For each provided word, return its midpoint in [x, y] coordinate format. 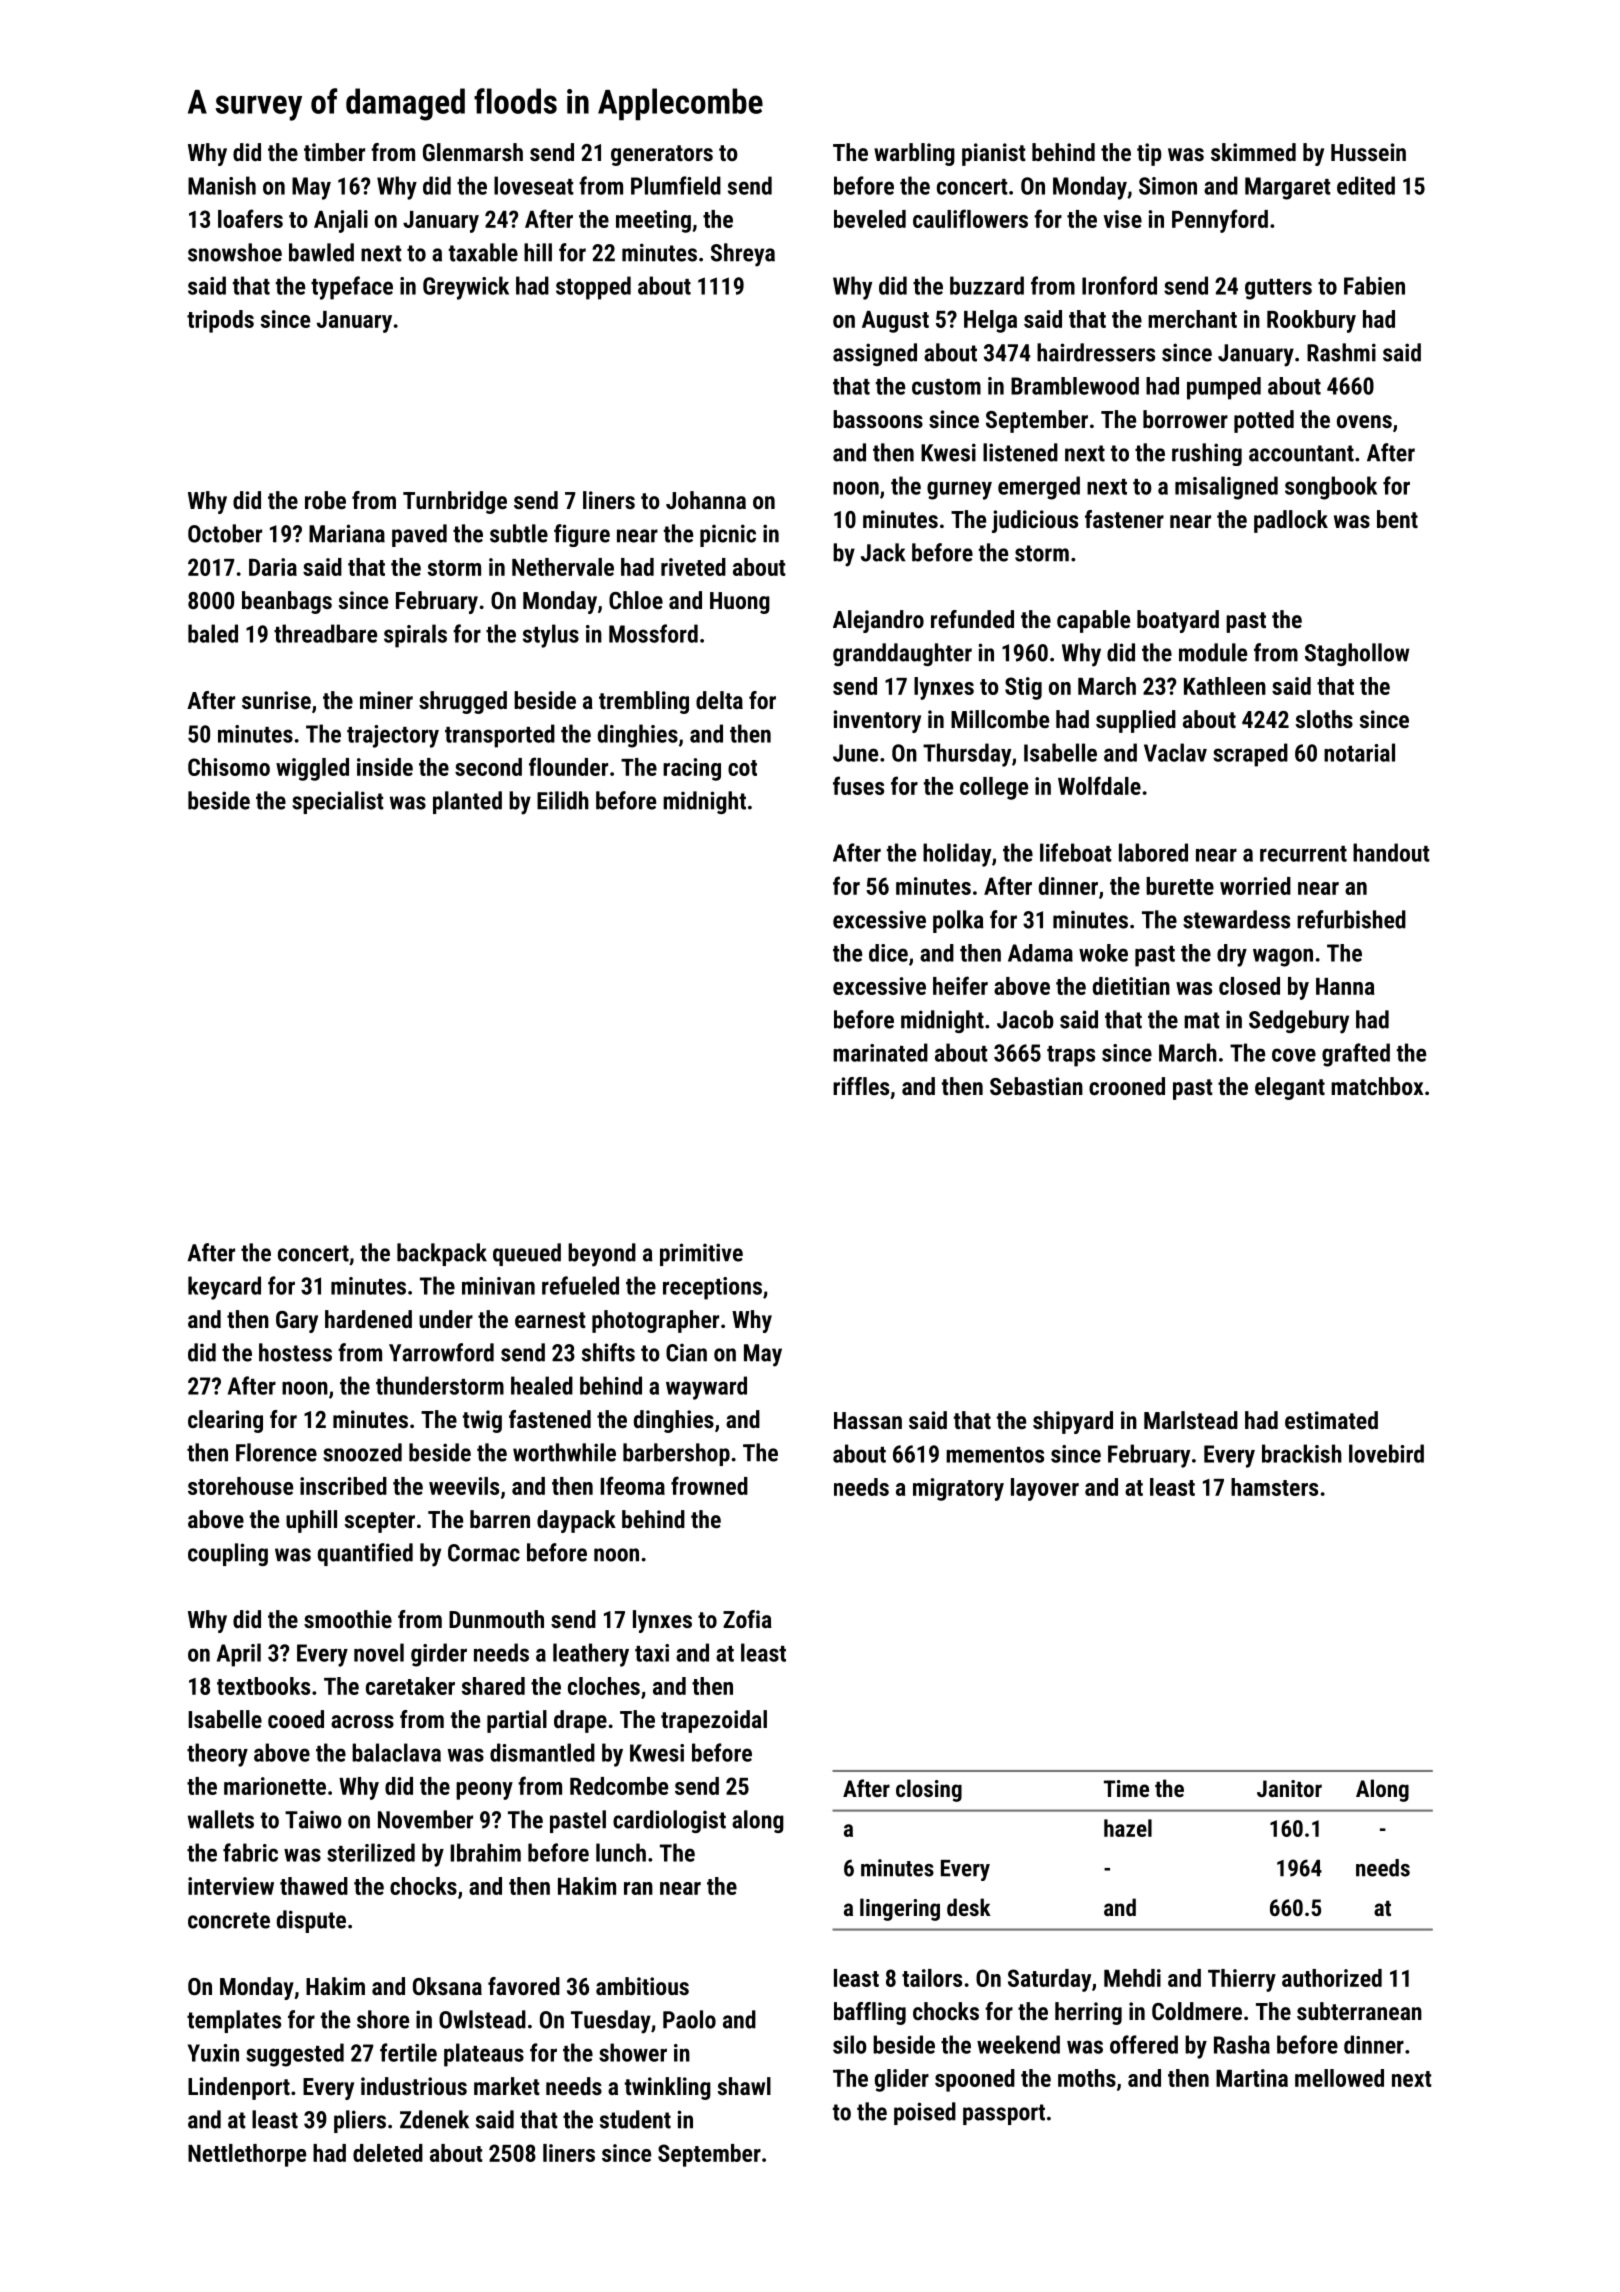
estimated [1331, 1420]
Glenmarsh [473, 152]
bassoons [878, 419]
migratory [958, 1489]
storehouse [240, 1486]
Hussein [1368, 152]
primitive [701, 1254]
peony [484, 1791]
